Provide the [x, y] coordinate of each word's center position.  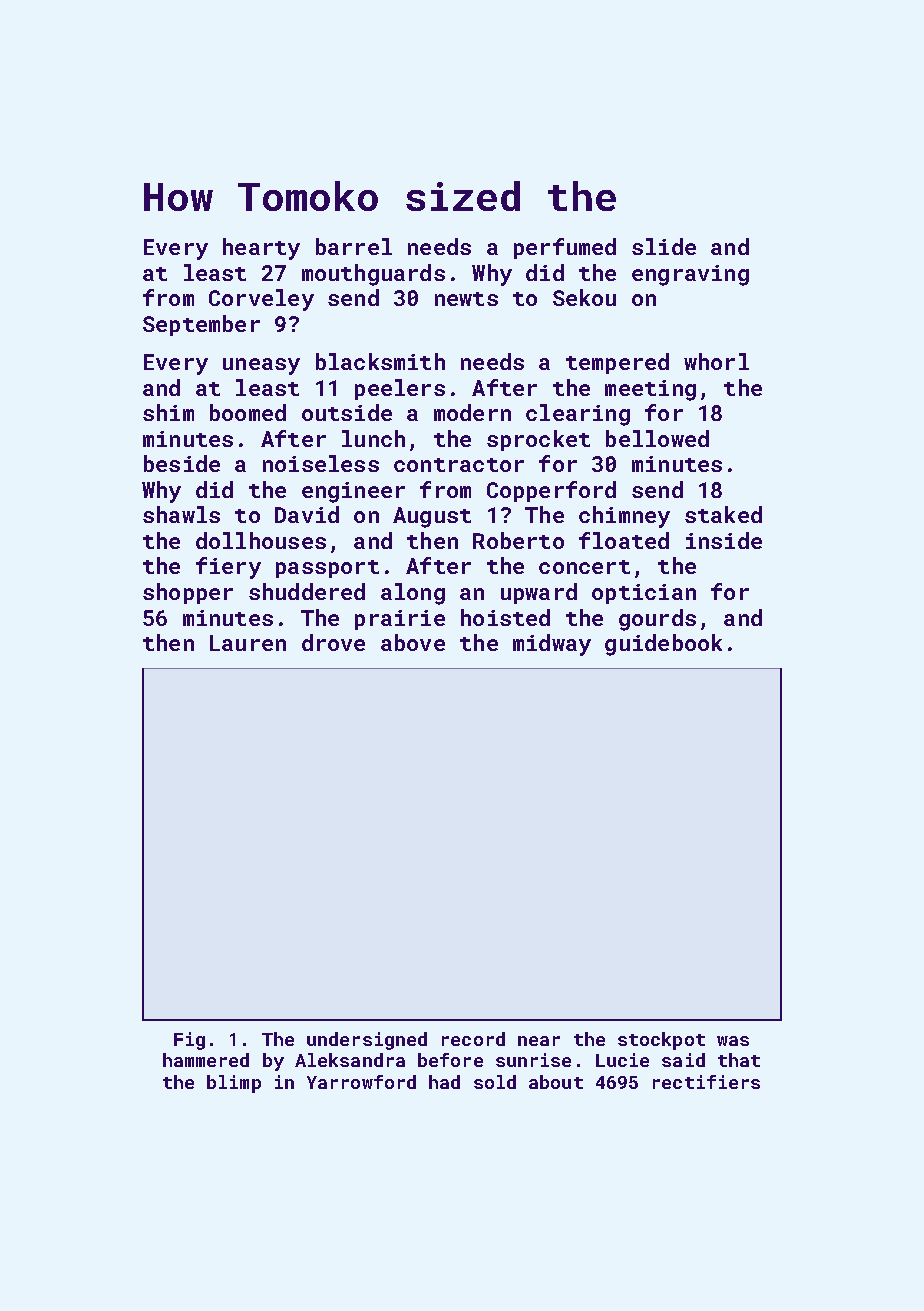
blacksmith [380, 361]
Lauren [248, 643]
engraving [690, 275]
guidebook [663, 645]
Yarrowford [361, 1082]
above [413, 642]
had [444, 1082]
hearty [261, 249]
